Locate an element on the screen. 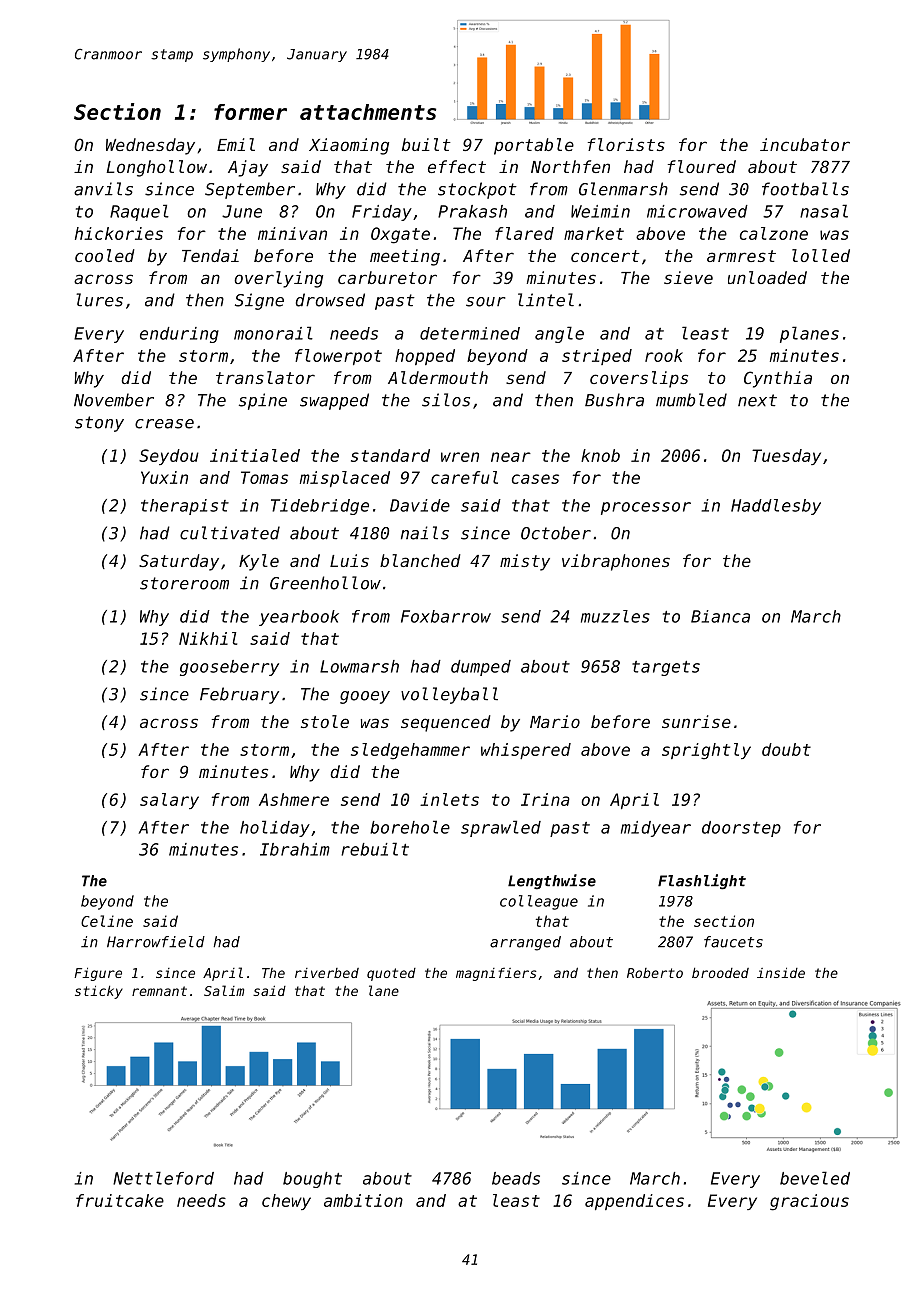 Image resolution: width=924 pixels, height=1314 pixels. sticky is located at coordinates (99, 992).
